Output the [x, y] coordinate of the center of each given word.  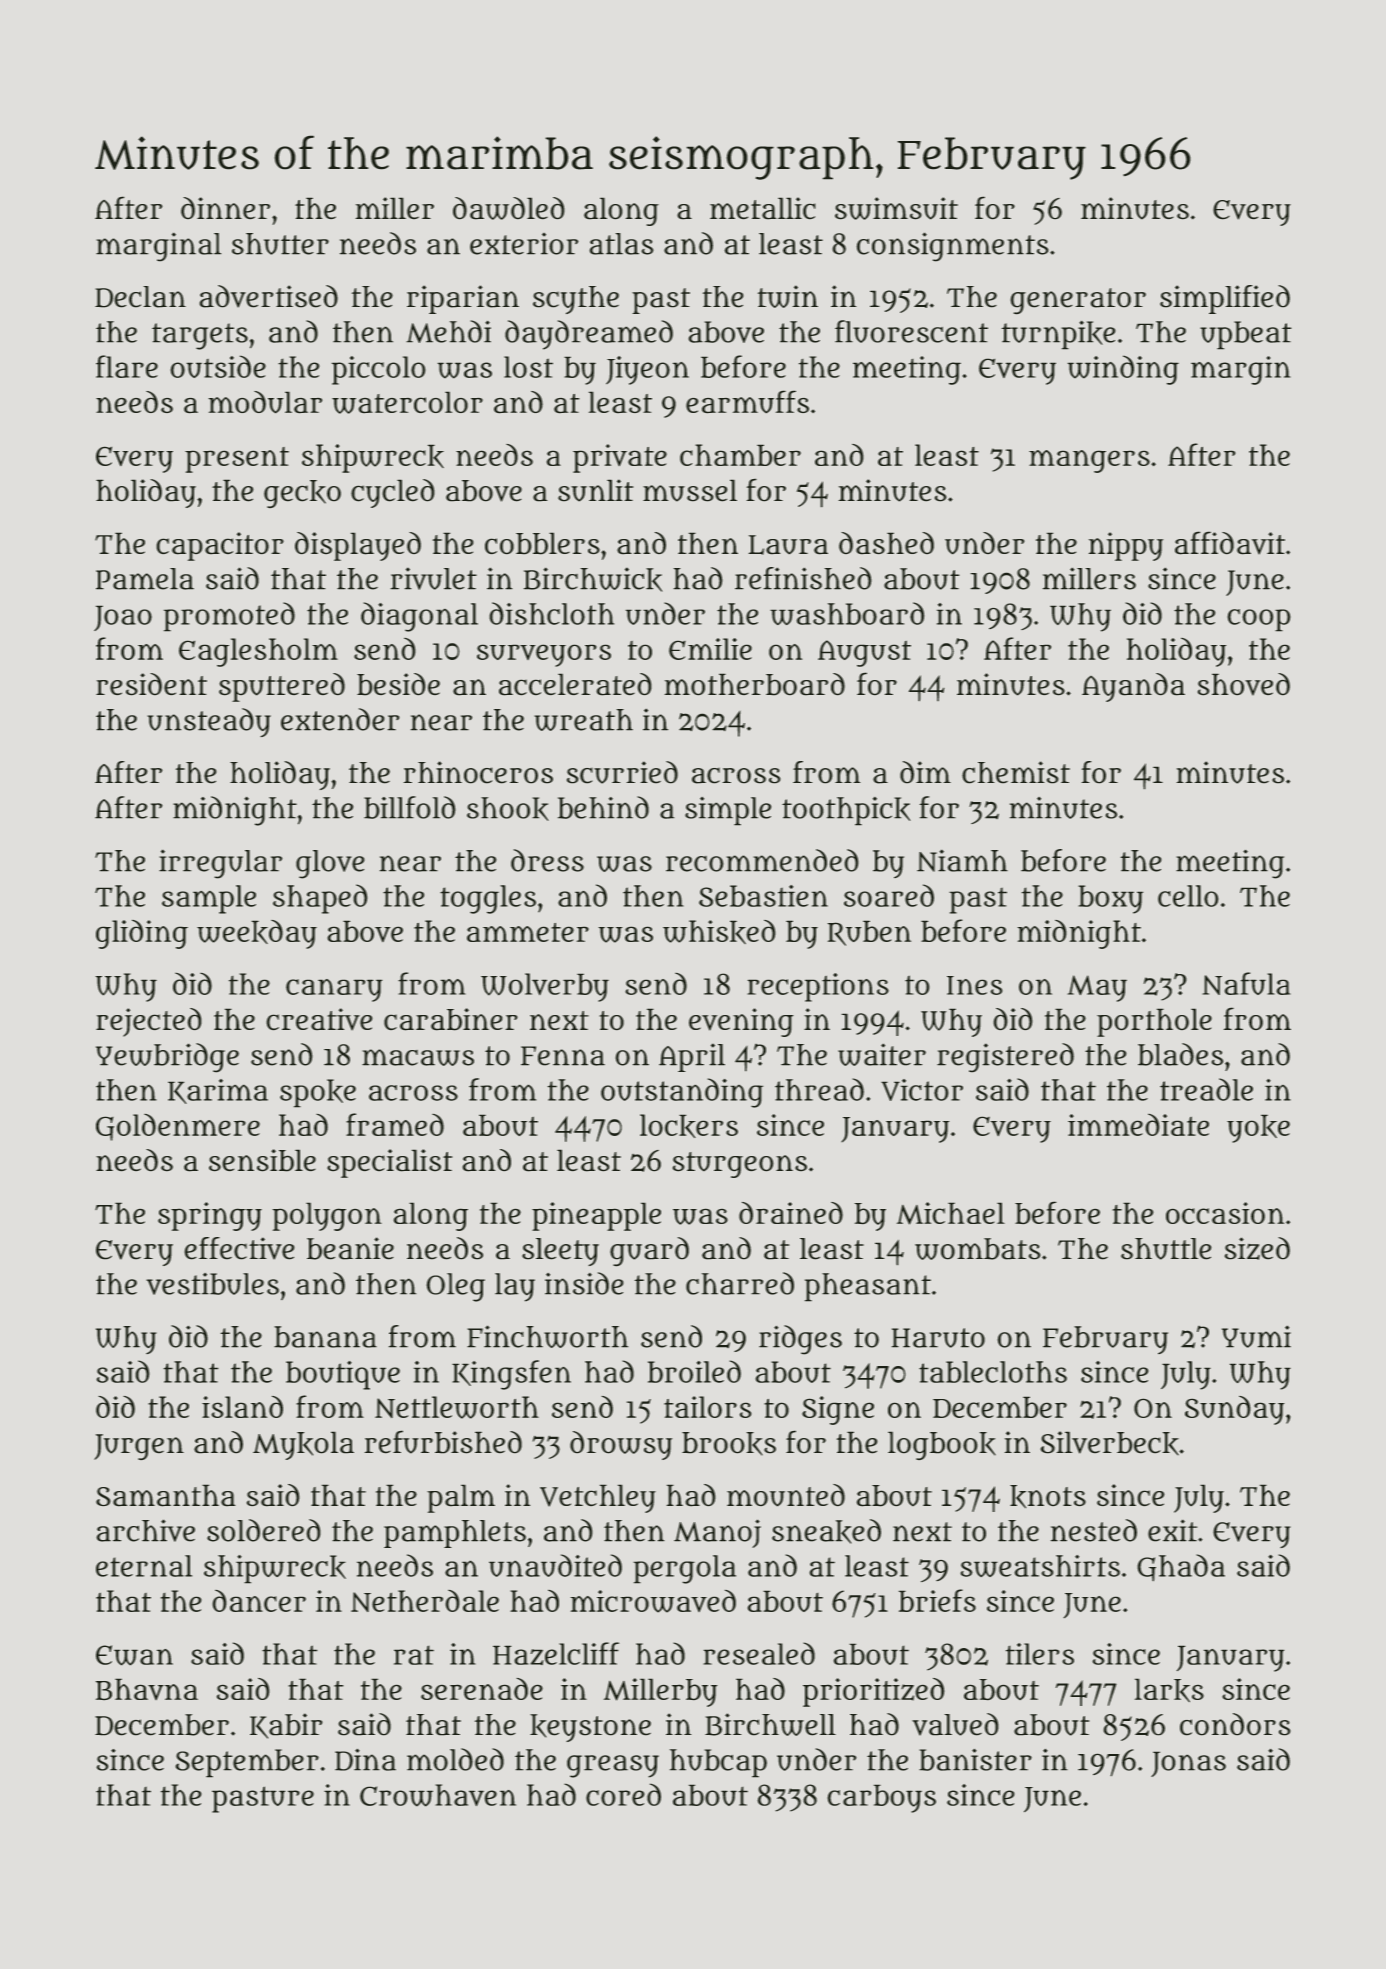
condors [1235, 1724]
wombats [977, 1249]
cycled [392, 493]
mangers [1089, 461]
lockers [689, 1126]
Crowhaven [438, 1795]
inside [584, 1283]
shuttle [1166, 1249]
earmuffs [747, 402]
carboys [882, 1799]
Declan [140, 297]
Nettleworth [457, 1407]
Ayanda [1133, 687]
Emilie [710, 649]
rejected [148, 1022]
